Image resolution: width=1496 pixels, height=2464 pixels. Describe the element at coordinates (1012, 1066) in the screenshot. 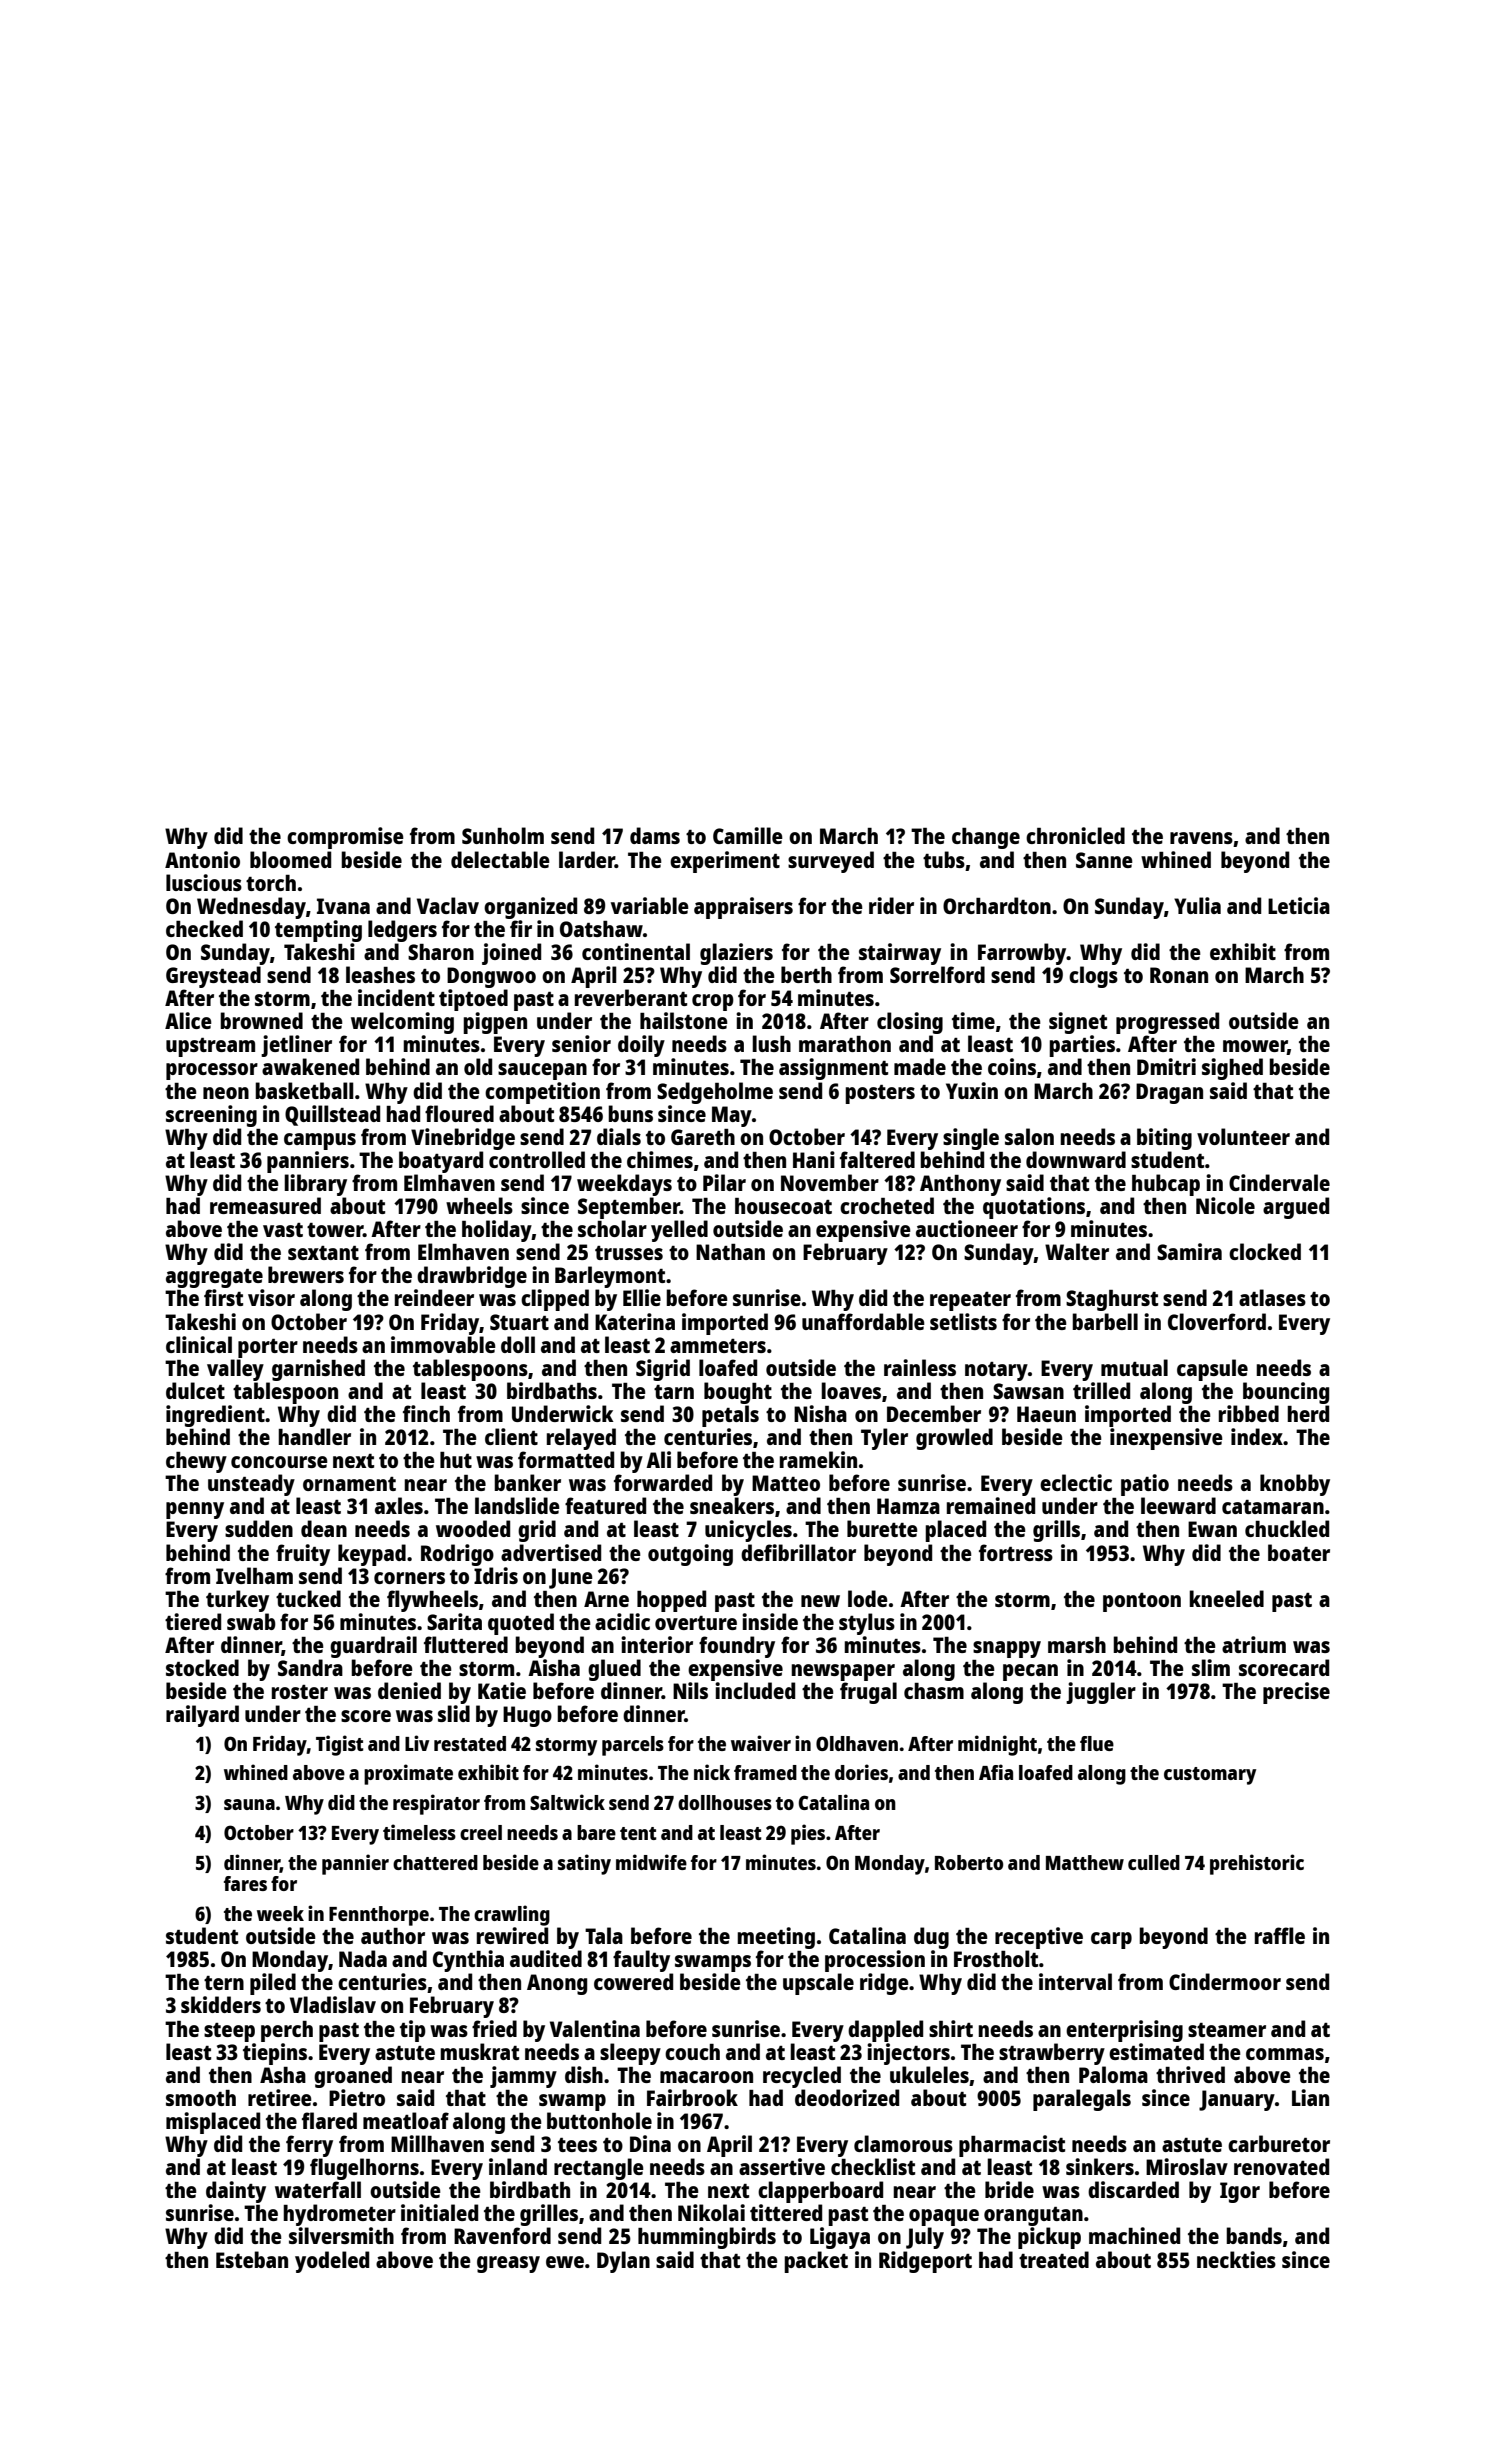

I see `coins` at that location.
